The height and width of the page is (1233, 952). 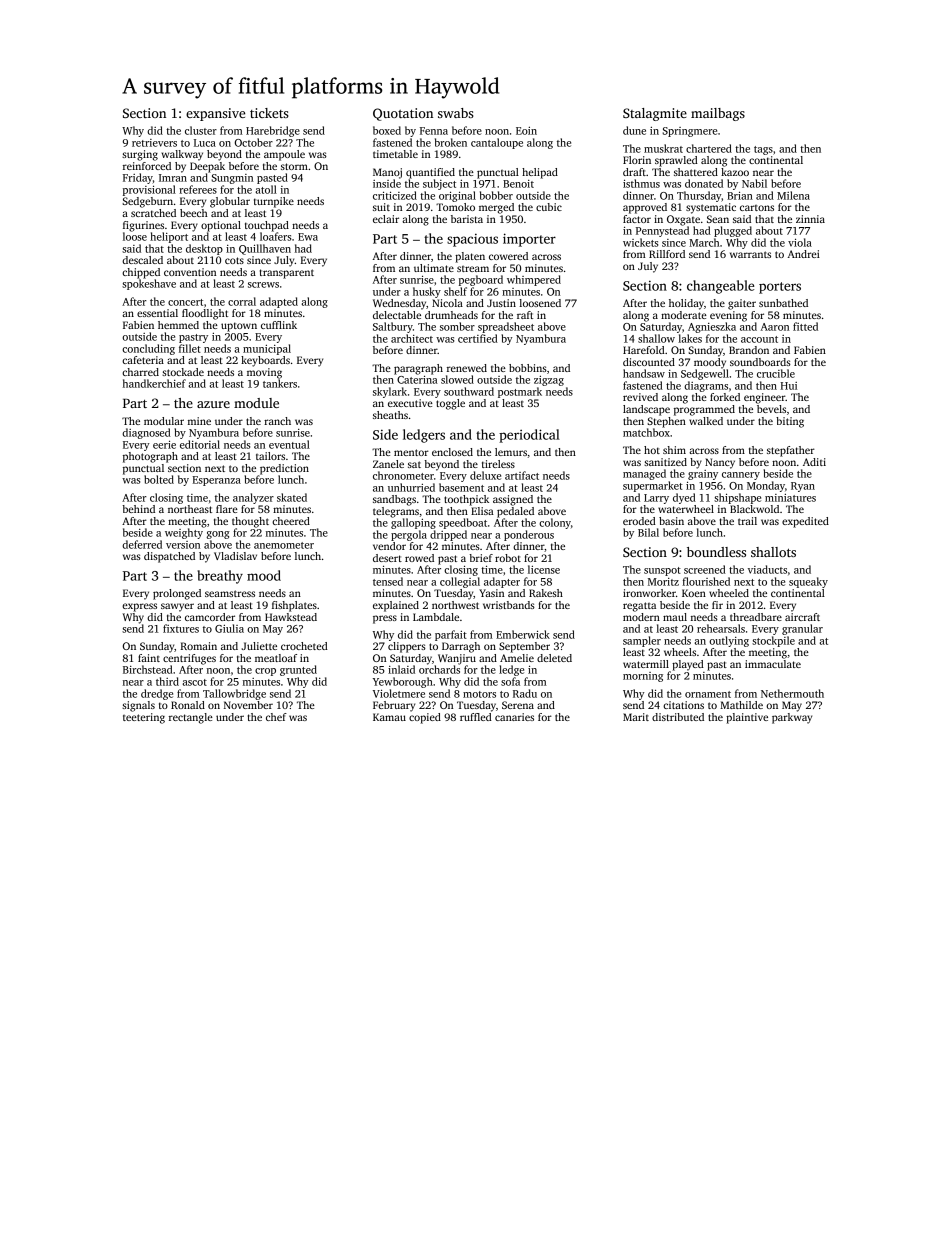 I want to click on Aditi, so click(x=814, y=462).
